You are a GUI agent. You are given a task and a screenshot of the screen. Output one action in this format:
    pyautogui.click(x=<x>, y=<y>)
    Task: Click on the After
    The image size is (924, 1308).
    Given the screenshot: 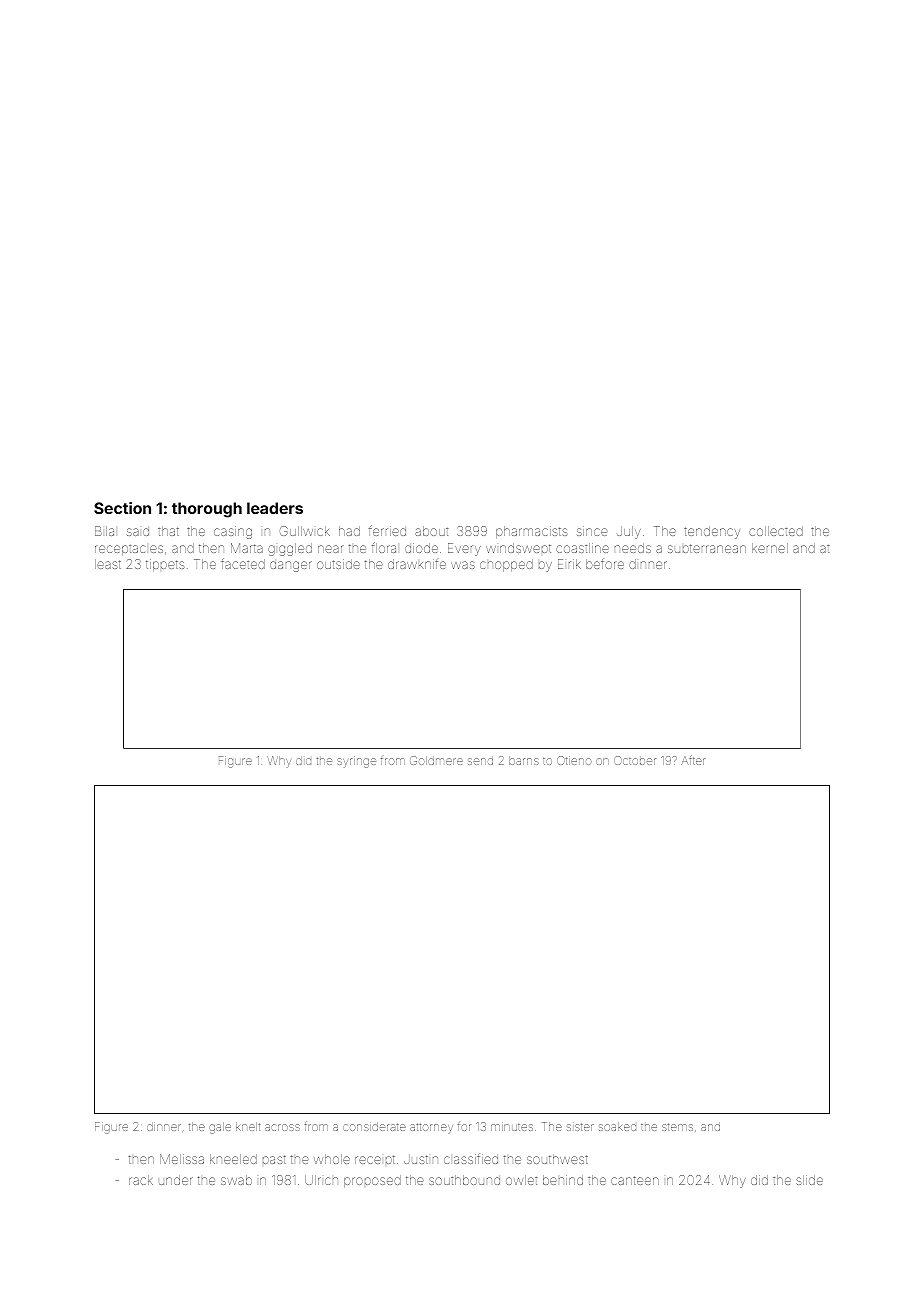 What is the action you would take?
    pyautogui.click(x=693, y=760)
